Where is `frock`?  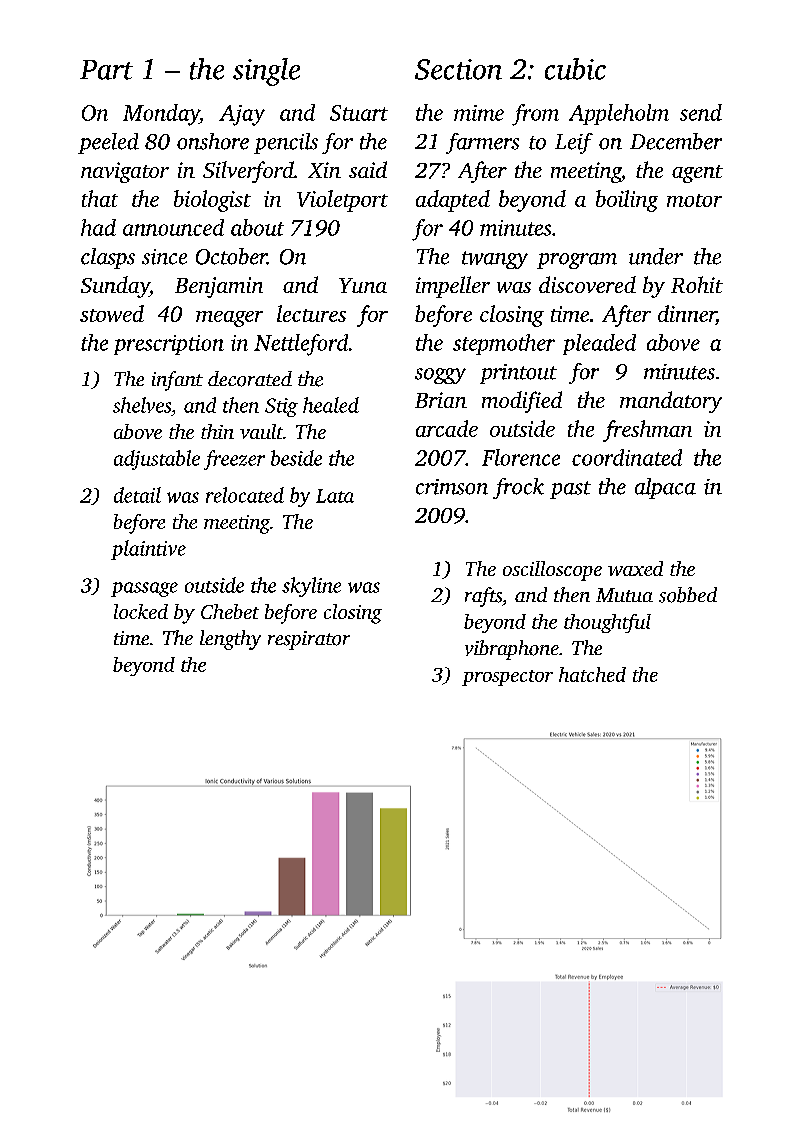
frock is located at coordinates (518, 488).
